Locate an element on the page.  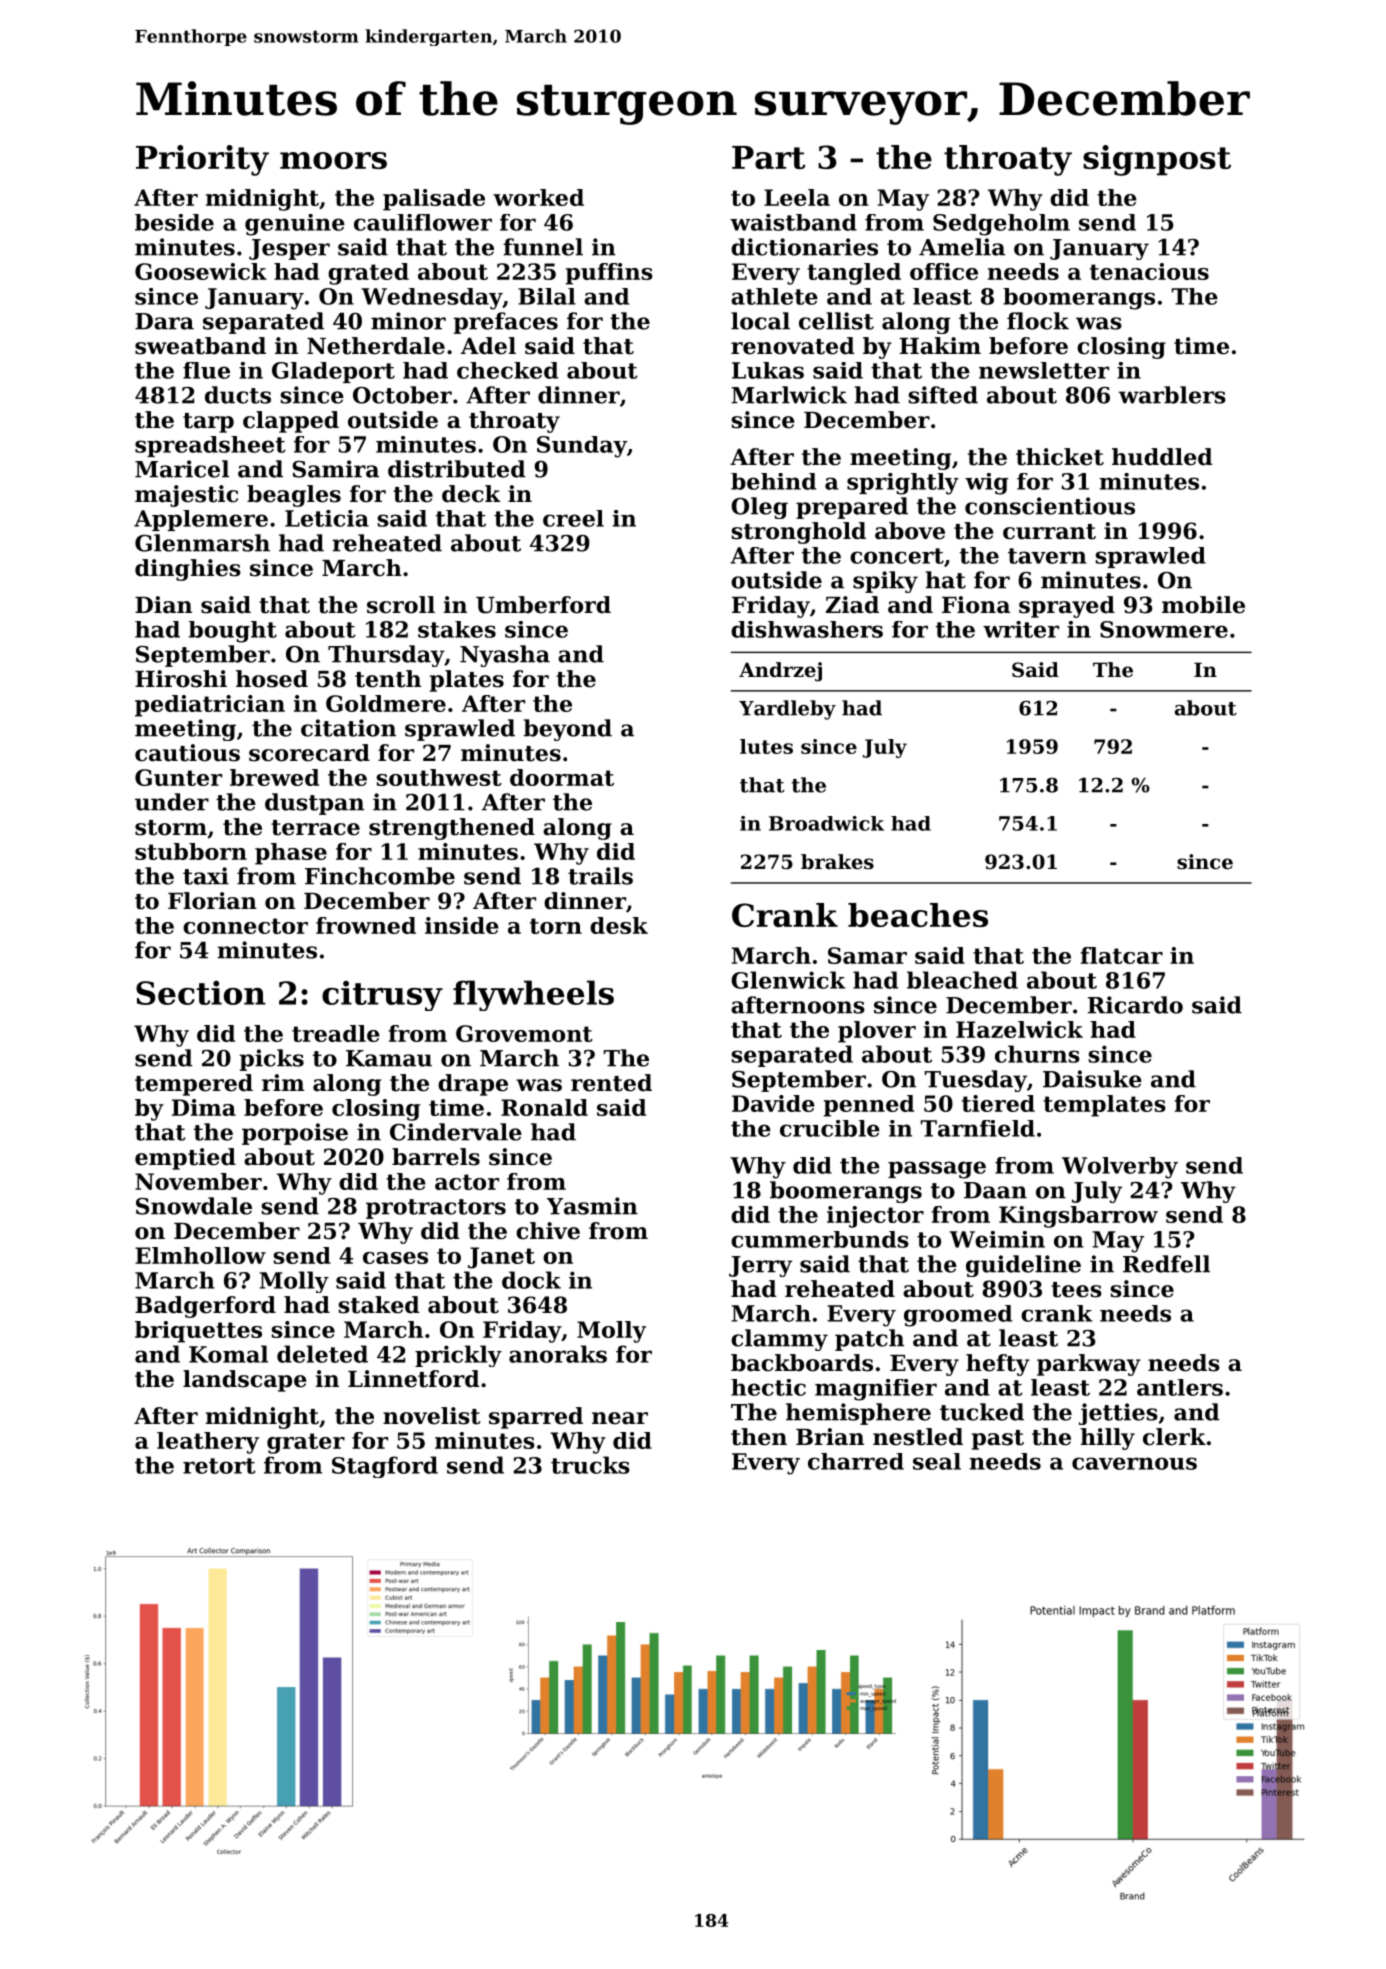
Glenwick is located at coordinates (788, 980).
